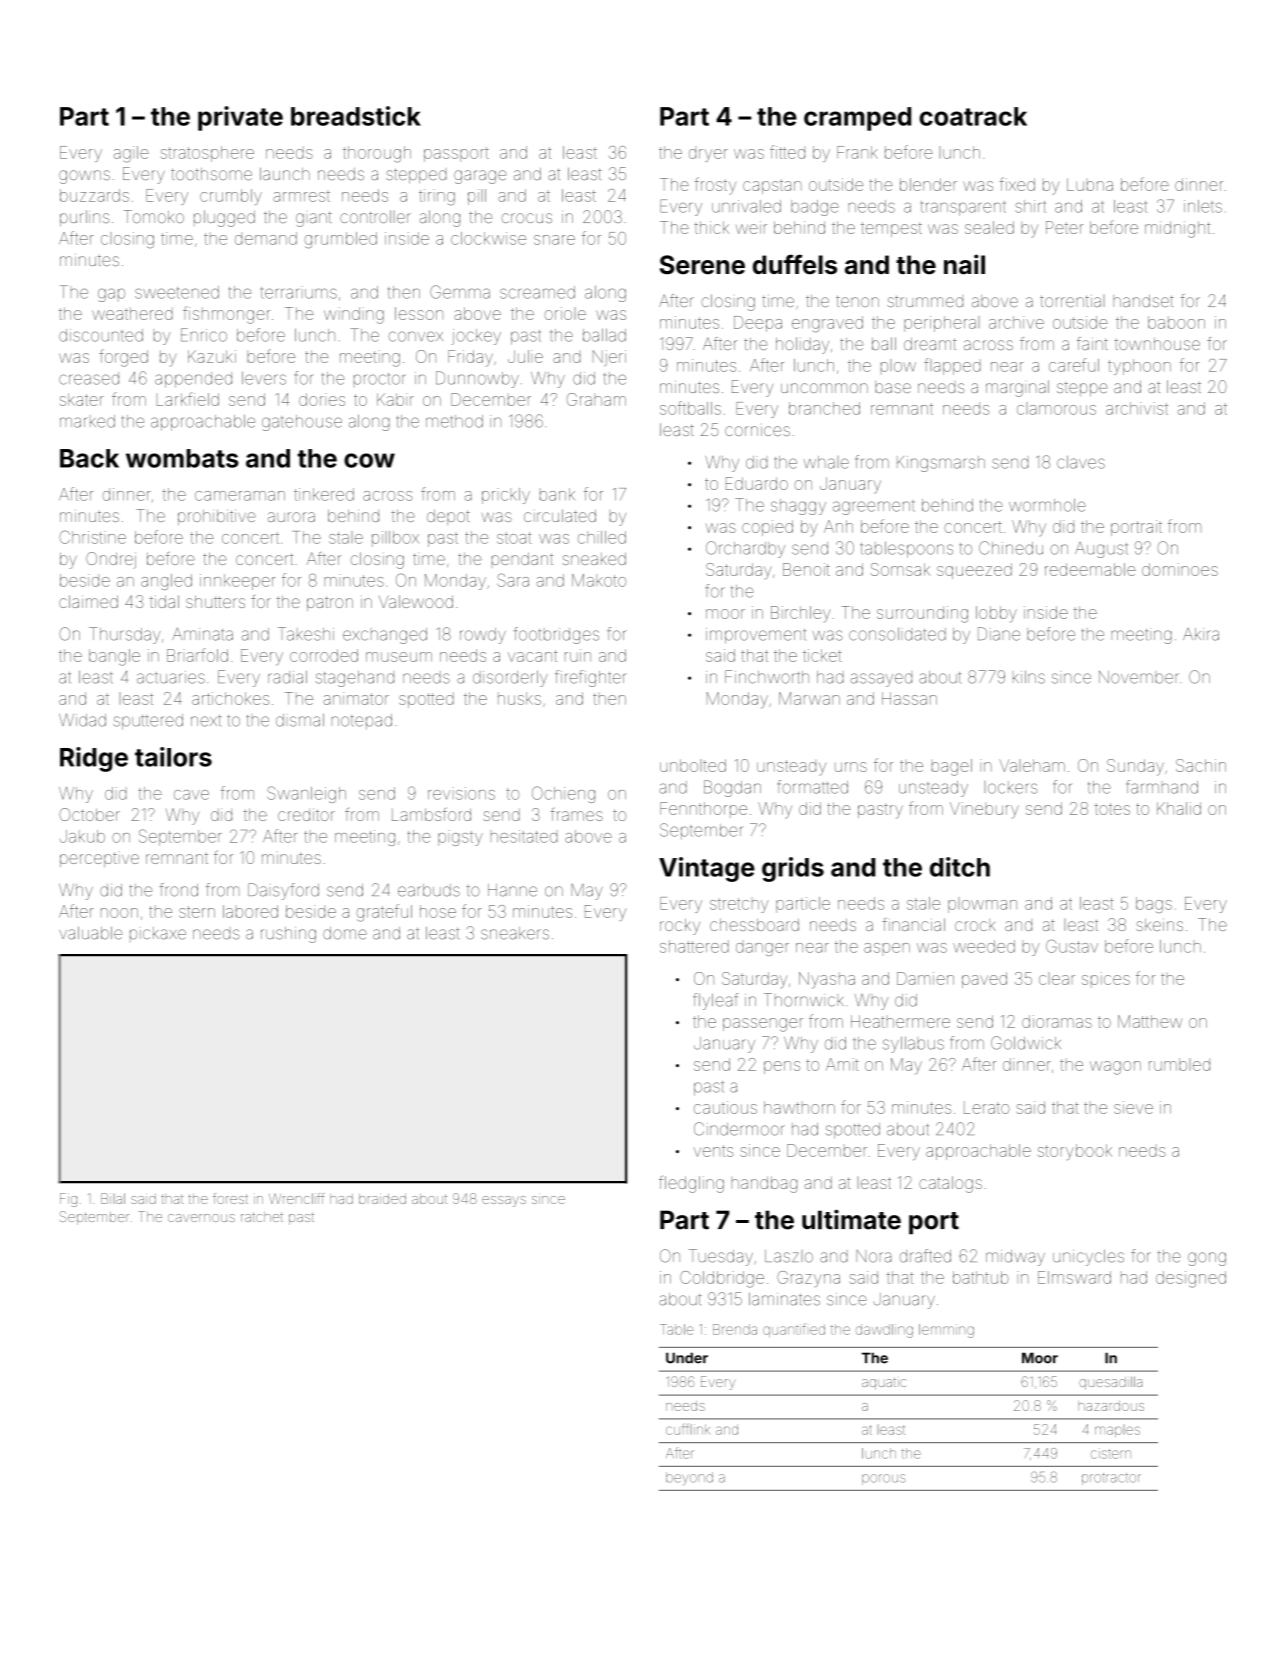 The image size is (1286, 1664). What do you see at coordinates (1177, 229) in the page?
I see `midnight` at bounding box center [1177, 229].
